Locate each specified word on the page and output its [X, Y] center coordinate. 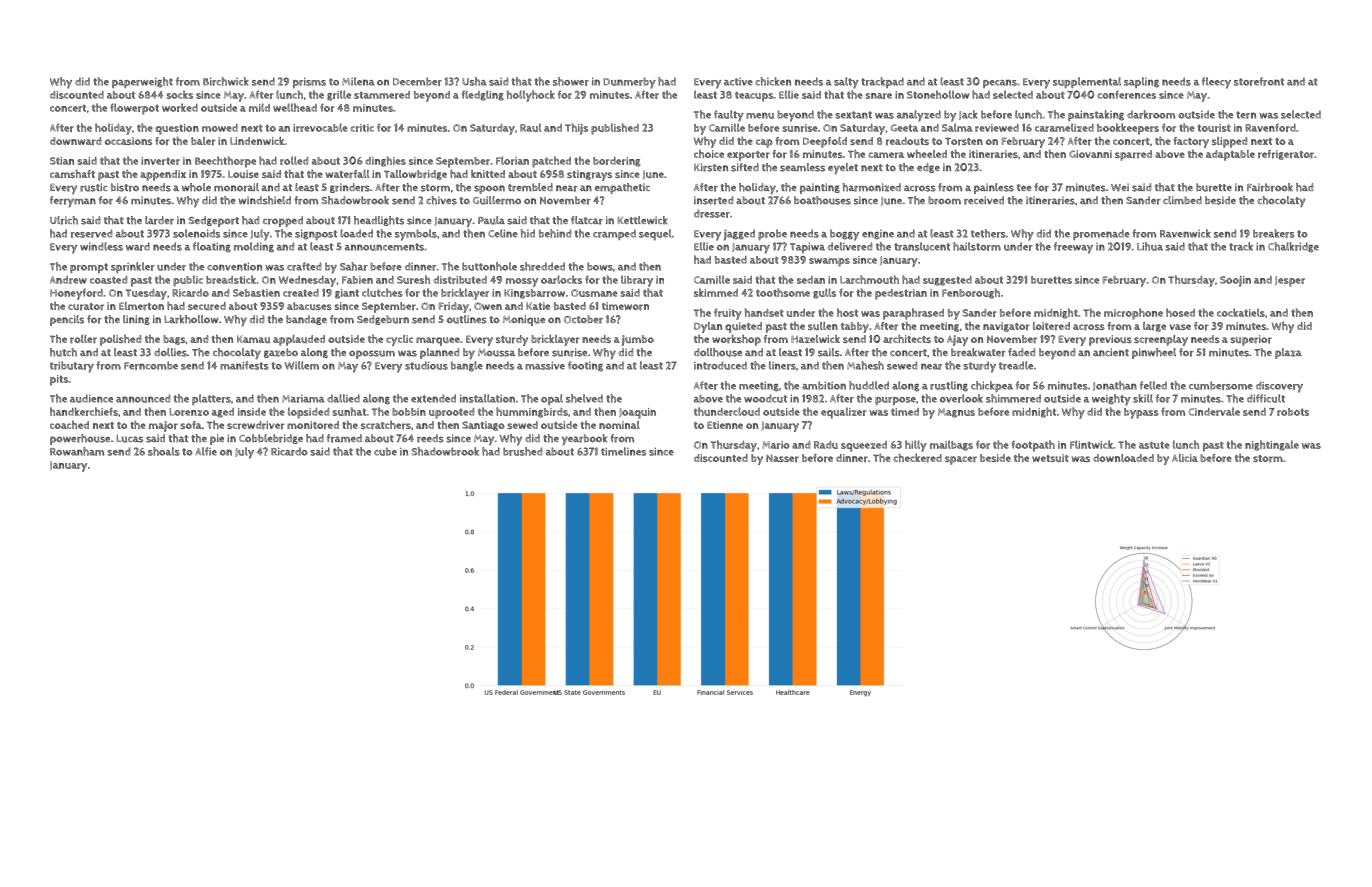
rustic [94, 187]
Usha [474, 81]
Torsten [964, 141]
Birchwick [226, 81]
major [163, 426]
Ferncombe [151, 365]
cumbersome [1221, 385]
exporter [748, 156]
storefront [1259, 81]
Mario [776, 445]
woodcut [765, 398]
